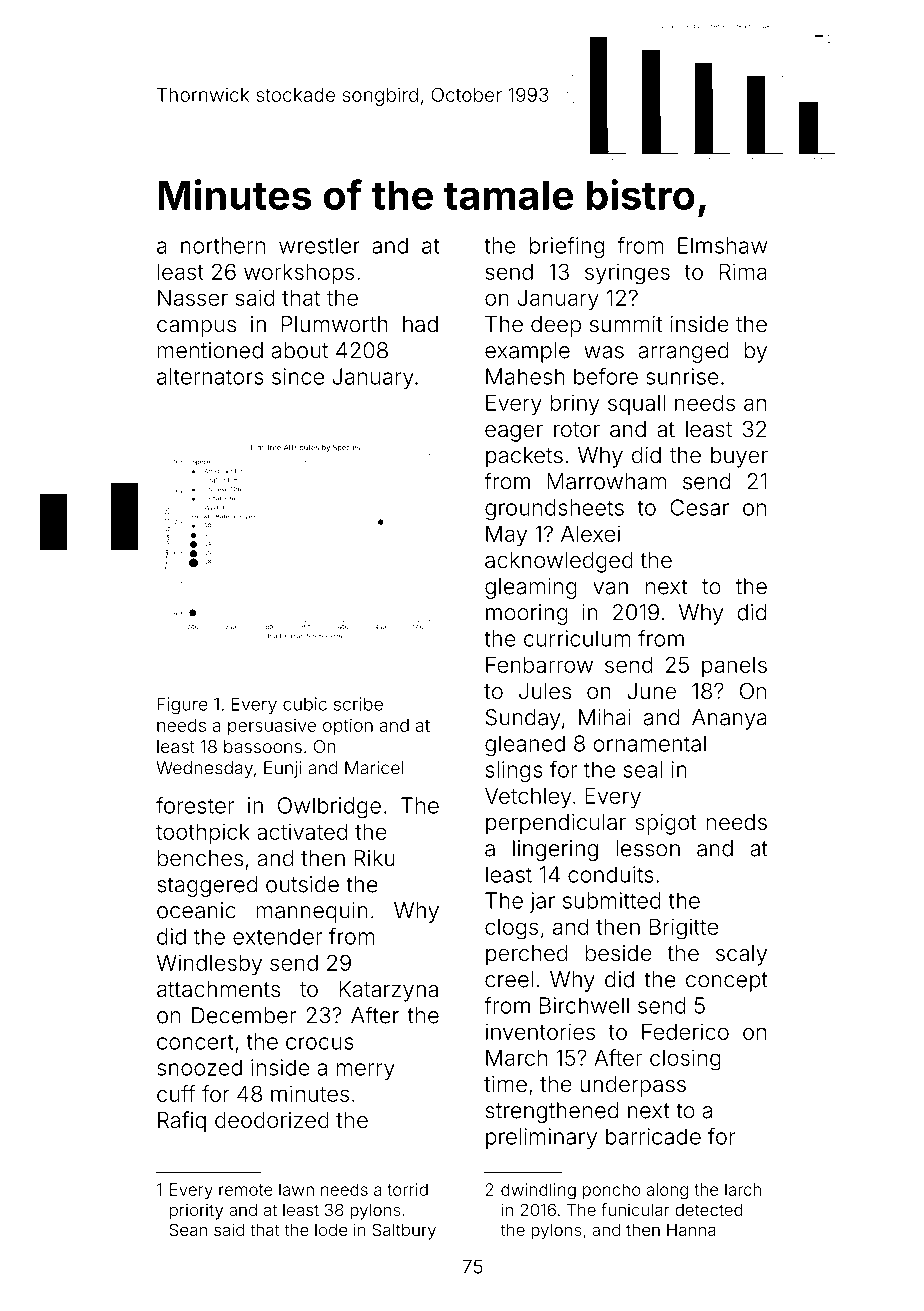  I want to click on before, so click(606, 376).
